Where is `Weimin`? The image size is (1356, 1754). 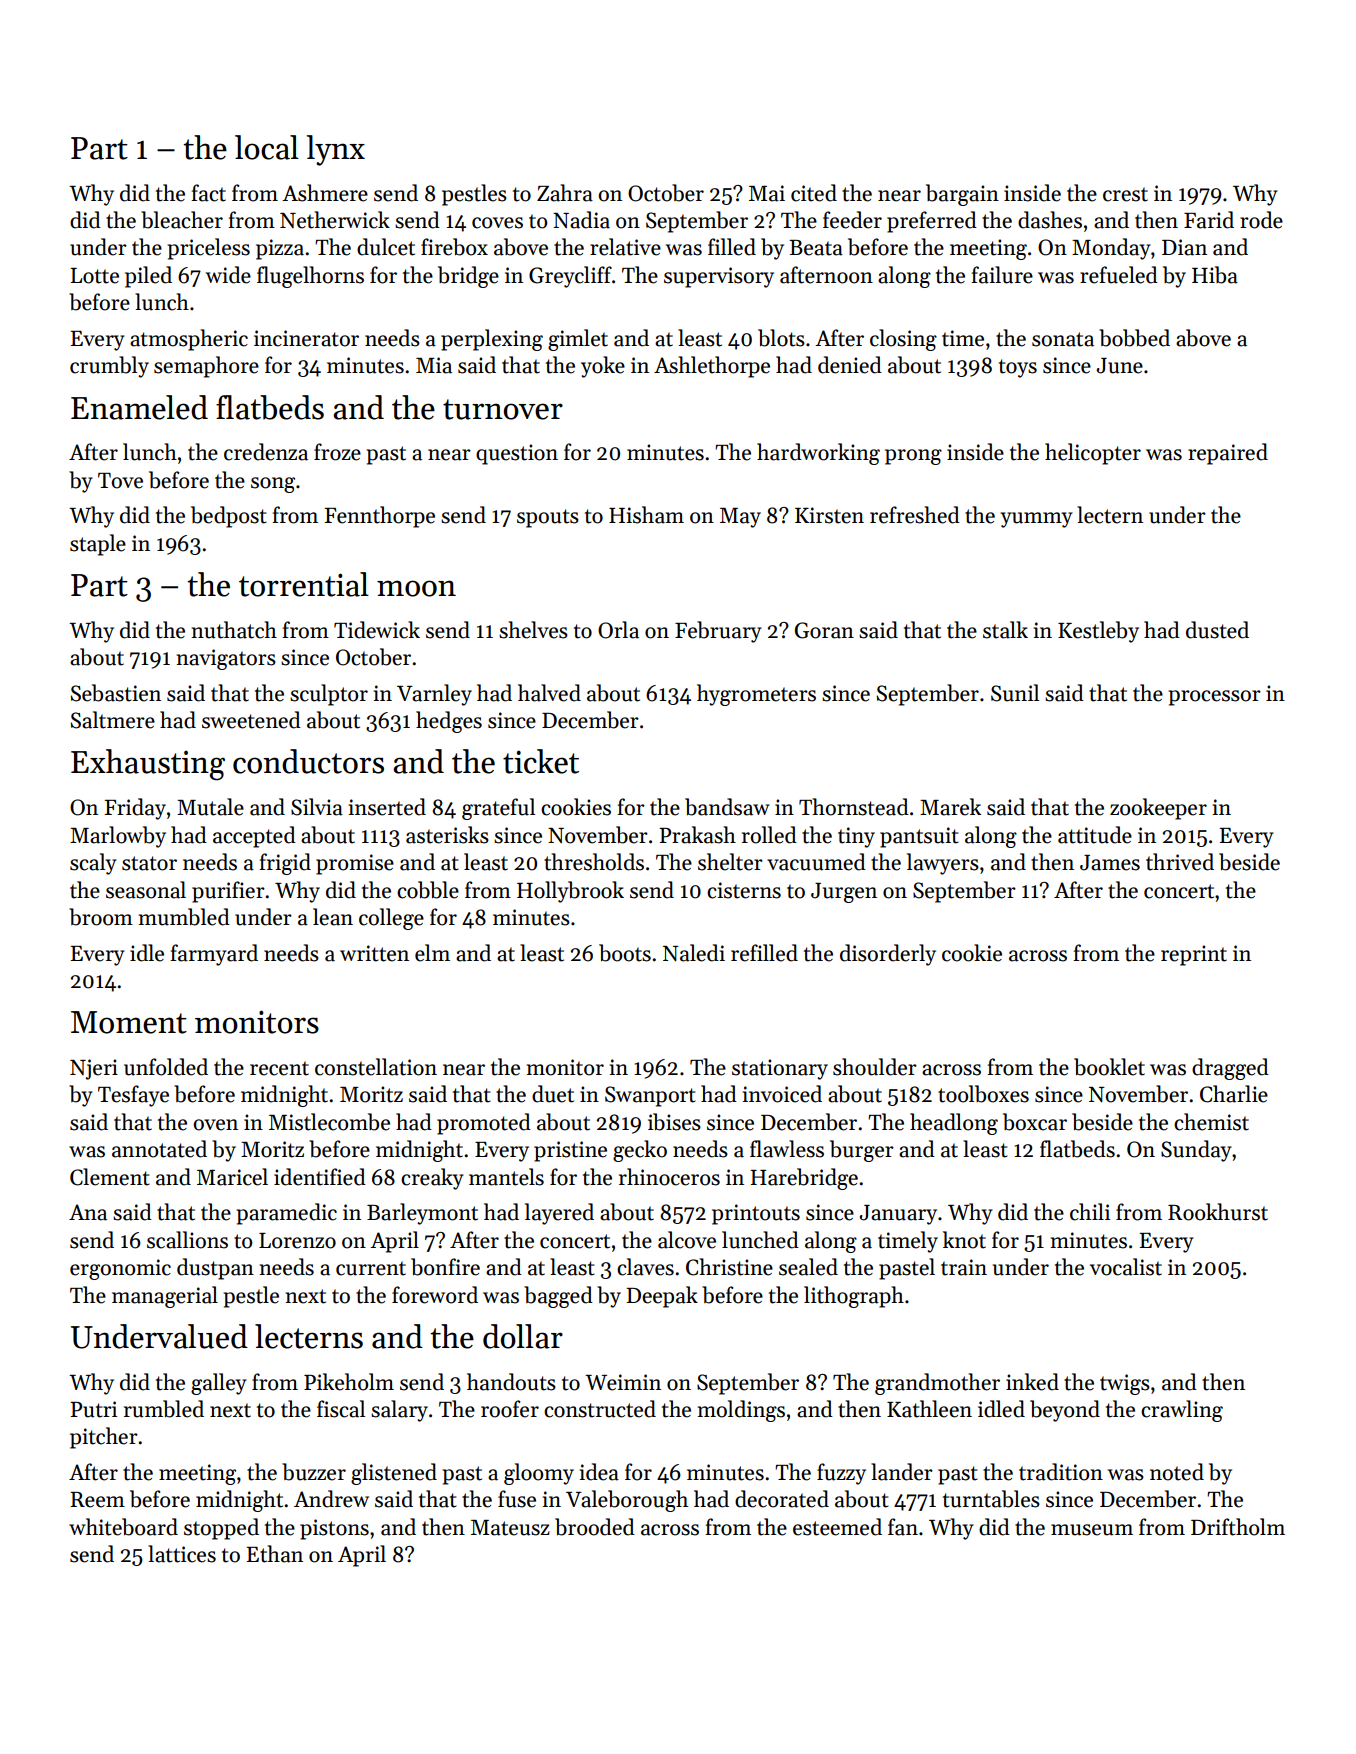 Weimin is located at coordinates (623, 1382).
